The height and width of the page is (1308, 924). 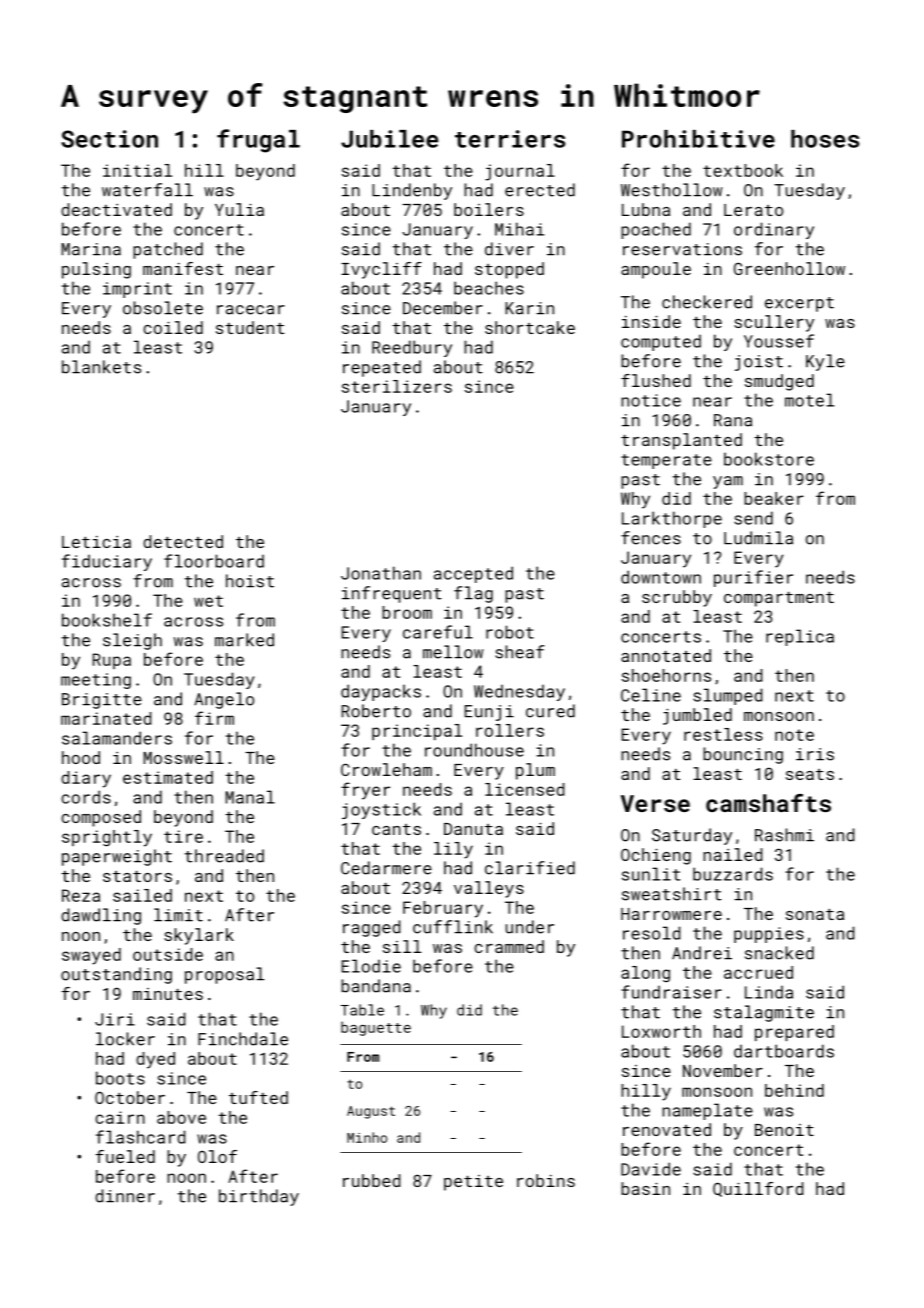 I want to click on birthday, so click(x=259, y=1197).
